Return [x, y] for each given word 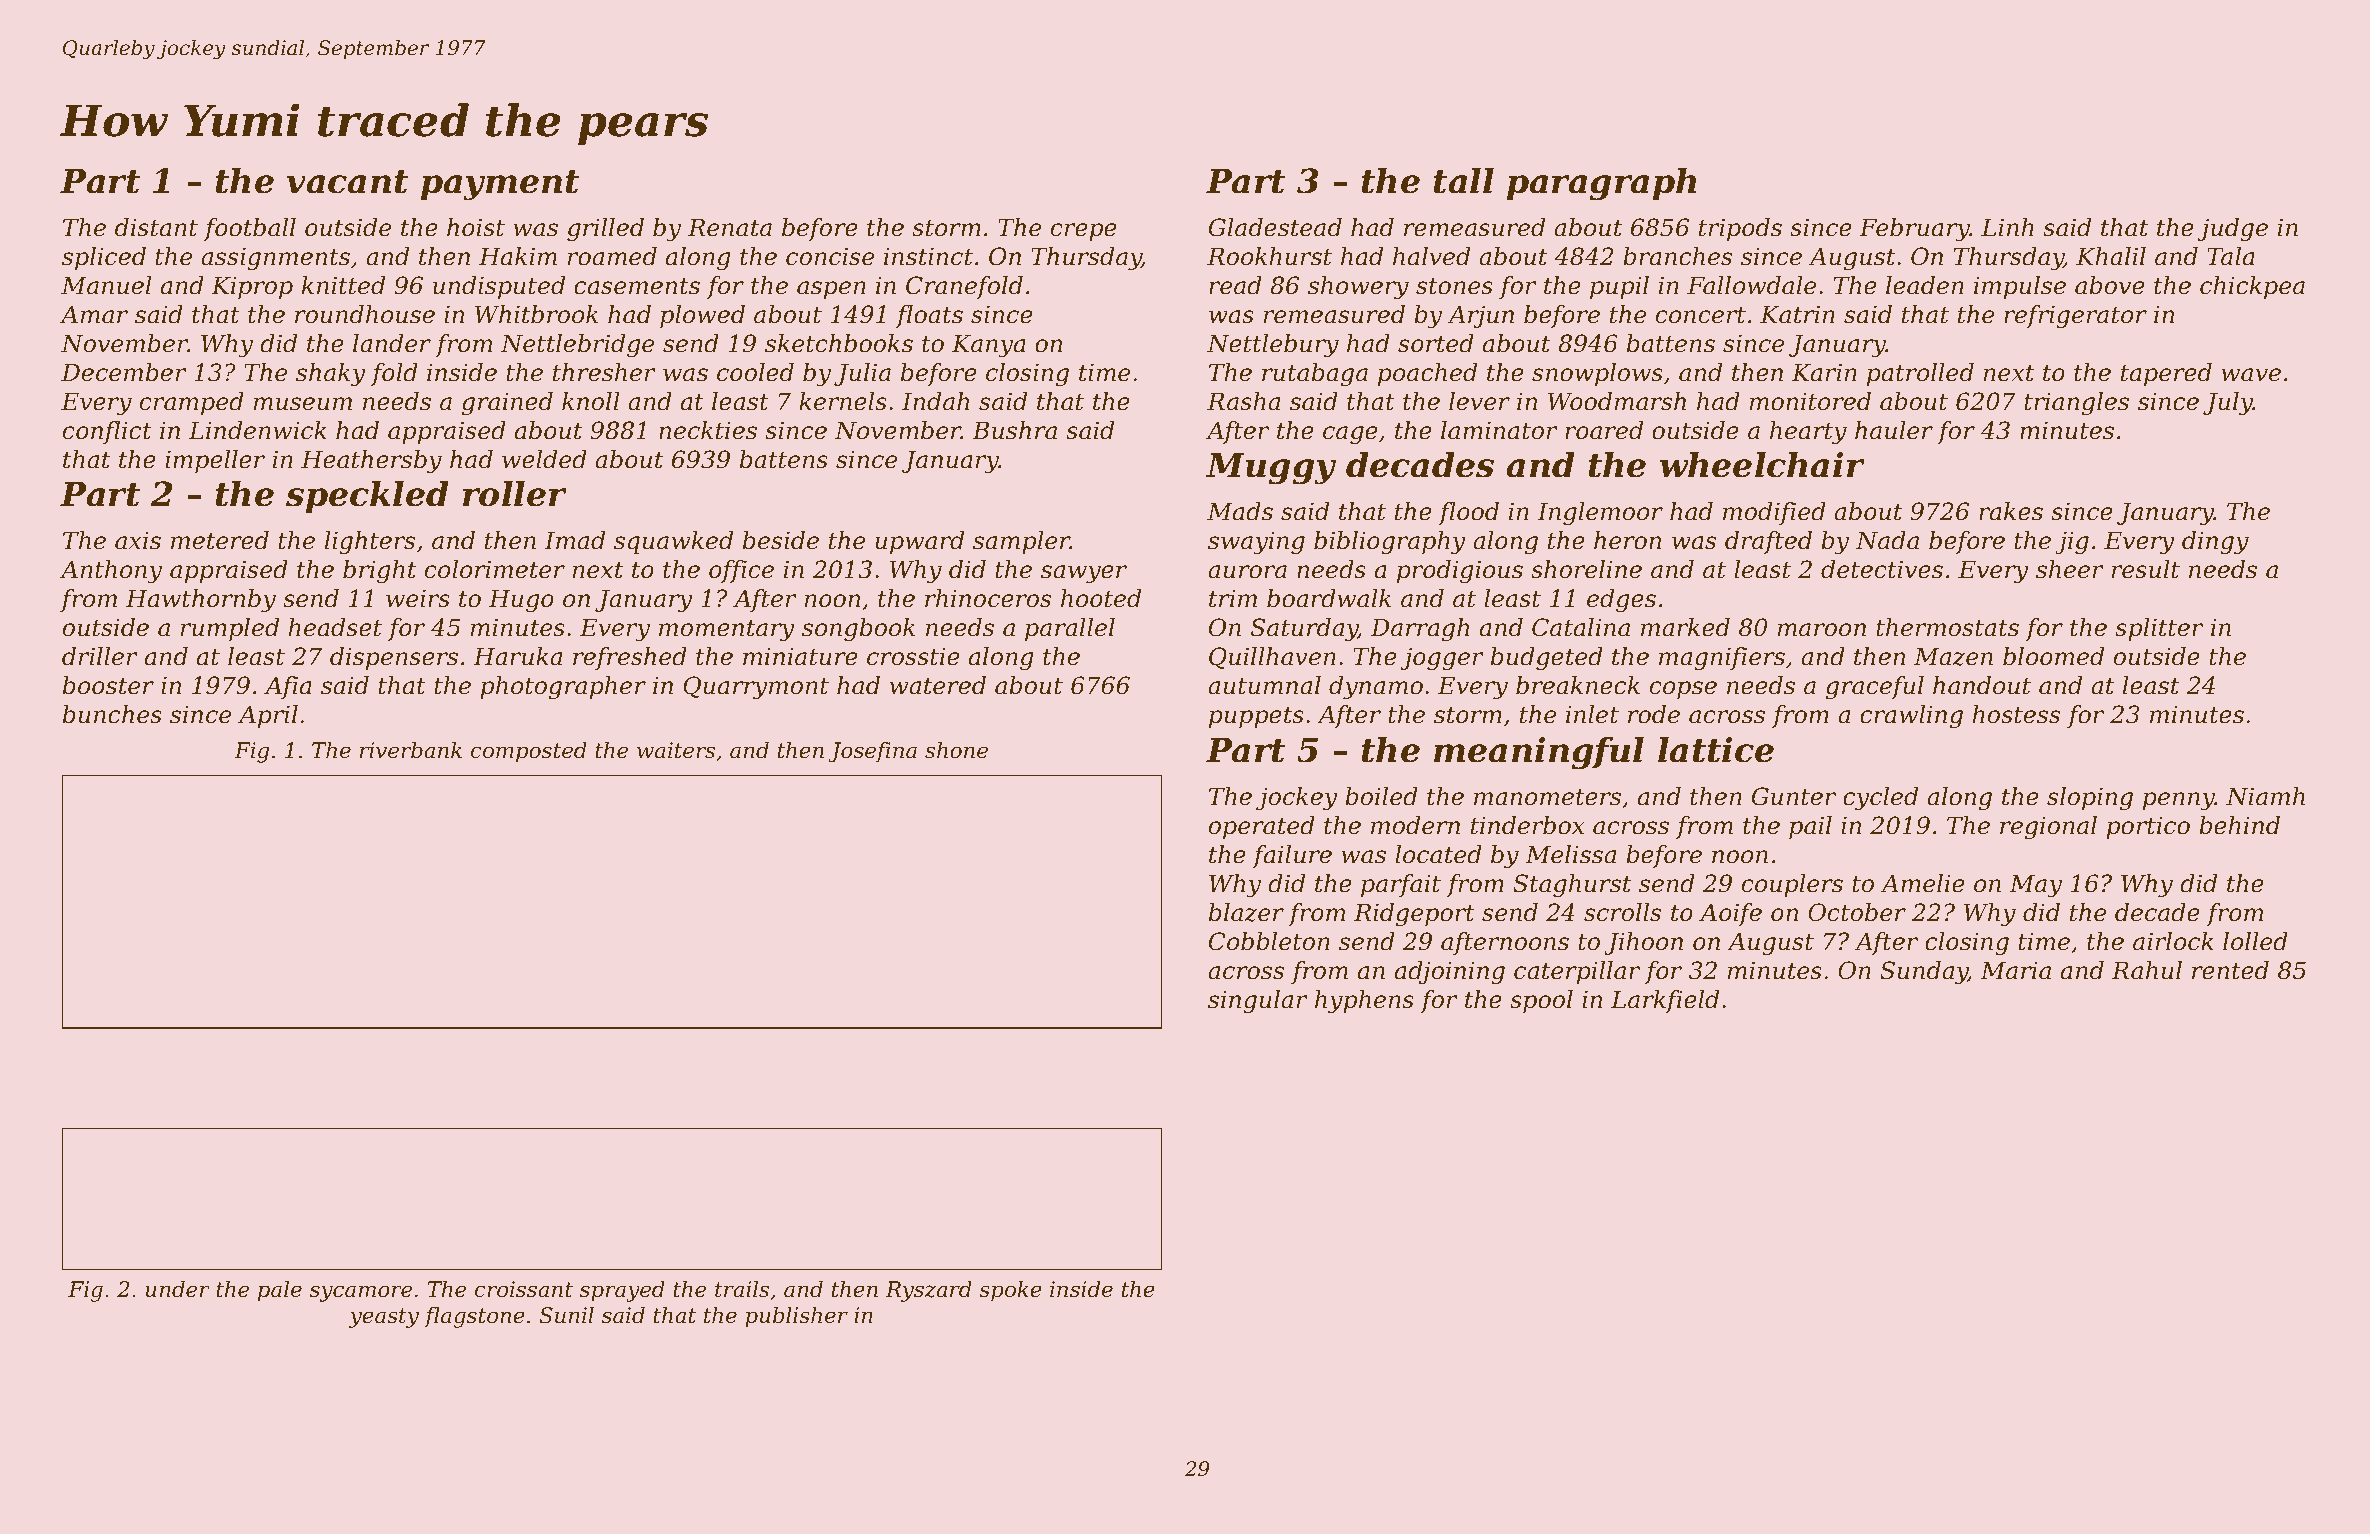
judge [2233, 229]
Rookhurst [1269, 256]
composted [529, 752]
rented [2230, 970]
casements [637, 286]
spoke [1010, 1291]
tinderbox [1527, 825]
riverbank [411, 750]
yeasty [384, 1318]
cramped [192, 403]
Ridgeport [1414, 914]
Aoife [1730, 914]
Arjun [1481, 316]
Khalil [2111, 256]
